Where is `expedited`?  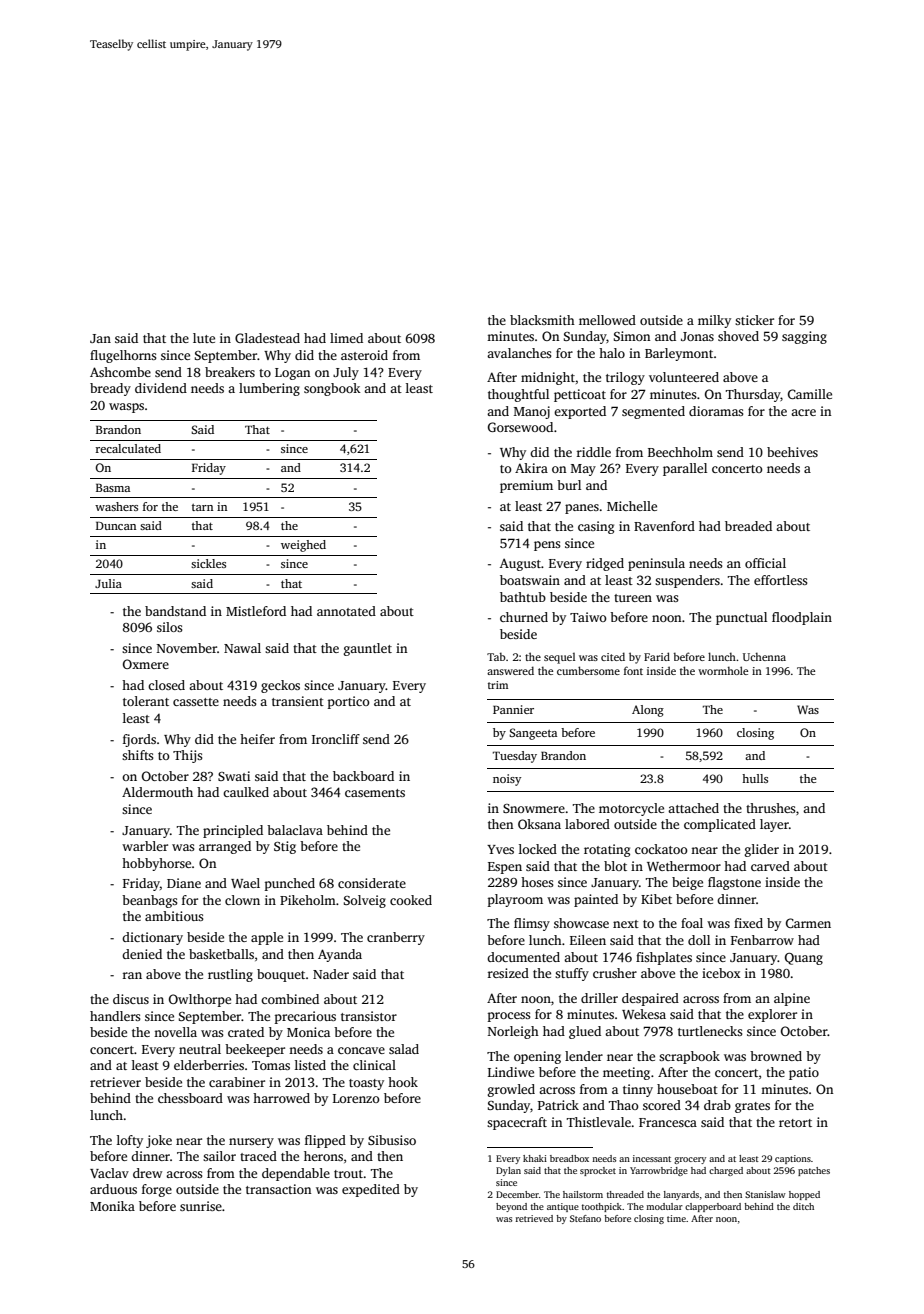 expedited is located at coordinates (371, 1190).
